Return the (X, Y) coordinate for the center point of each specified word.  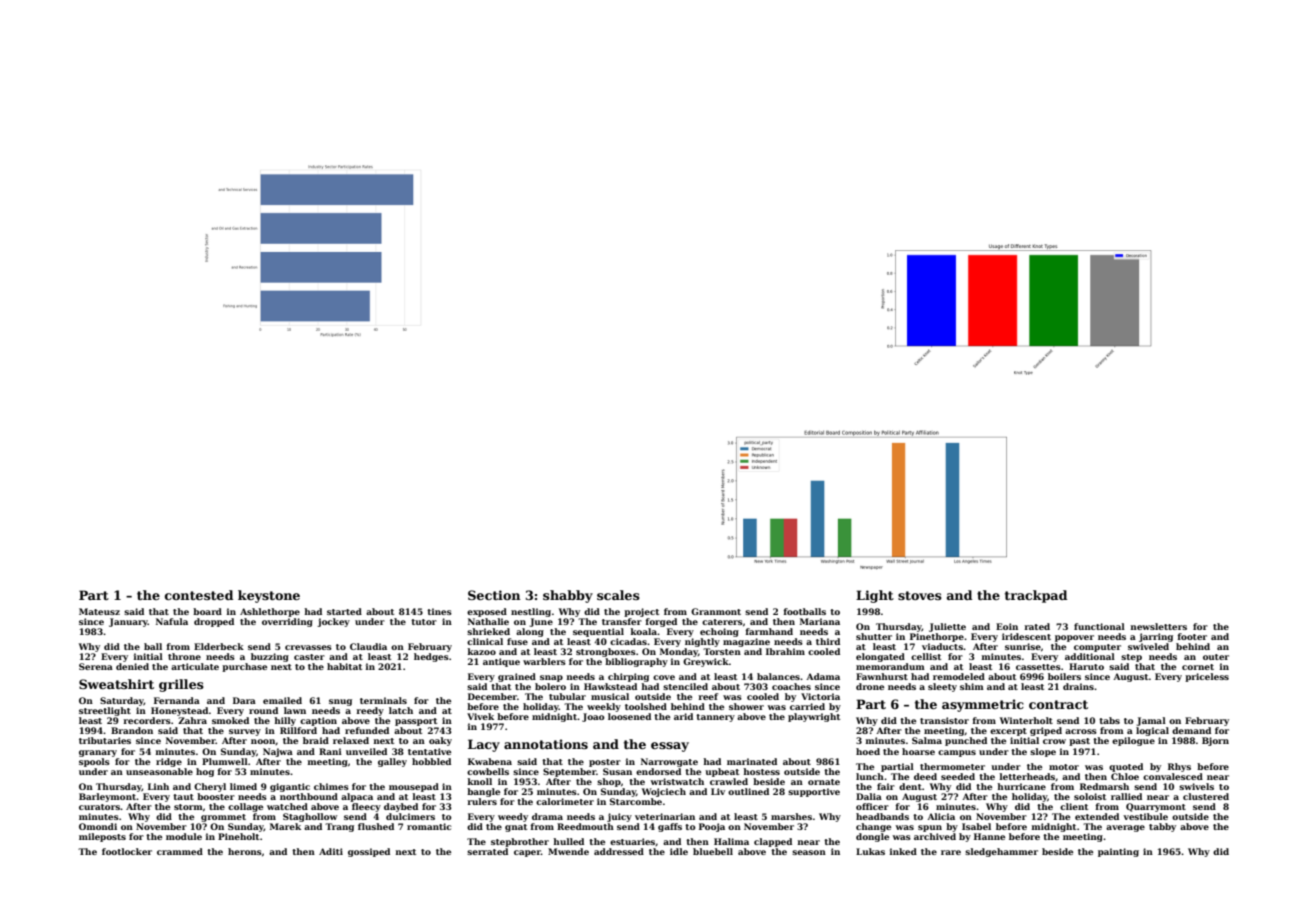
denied (132, 666)
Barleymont (107, 797)
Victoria (820, 696)
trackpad (1036, 596)
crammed (180, 851)
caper (527, 853)
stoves (920, 595)
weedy (513, 817)
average (1125, 828)
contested (199, 595)
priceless (1207, 677)
